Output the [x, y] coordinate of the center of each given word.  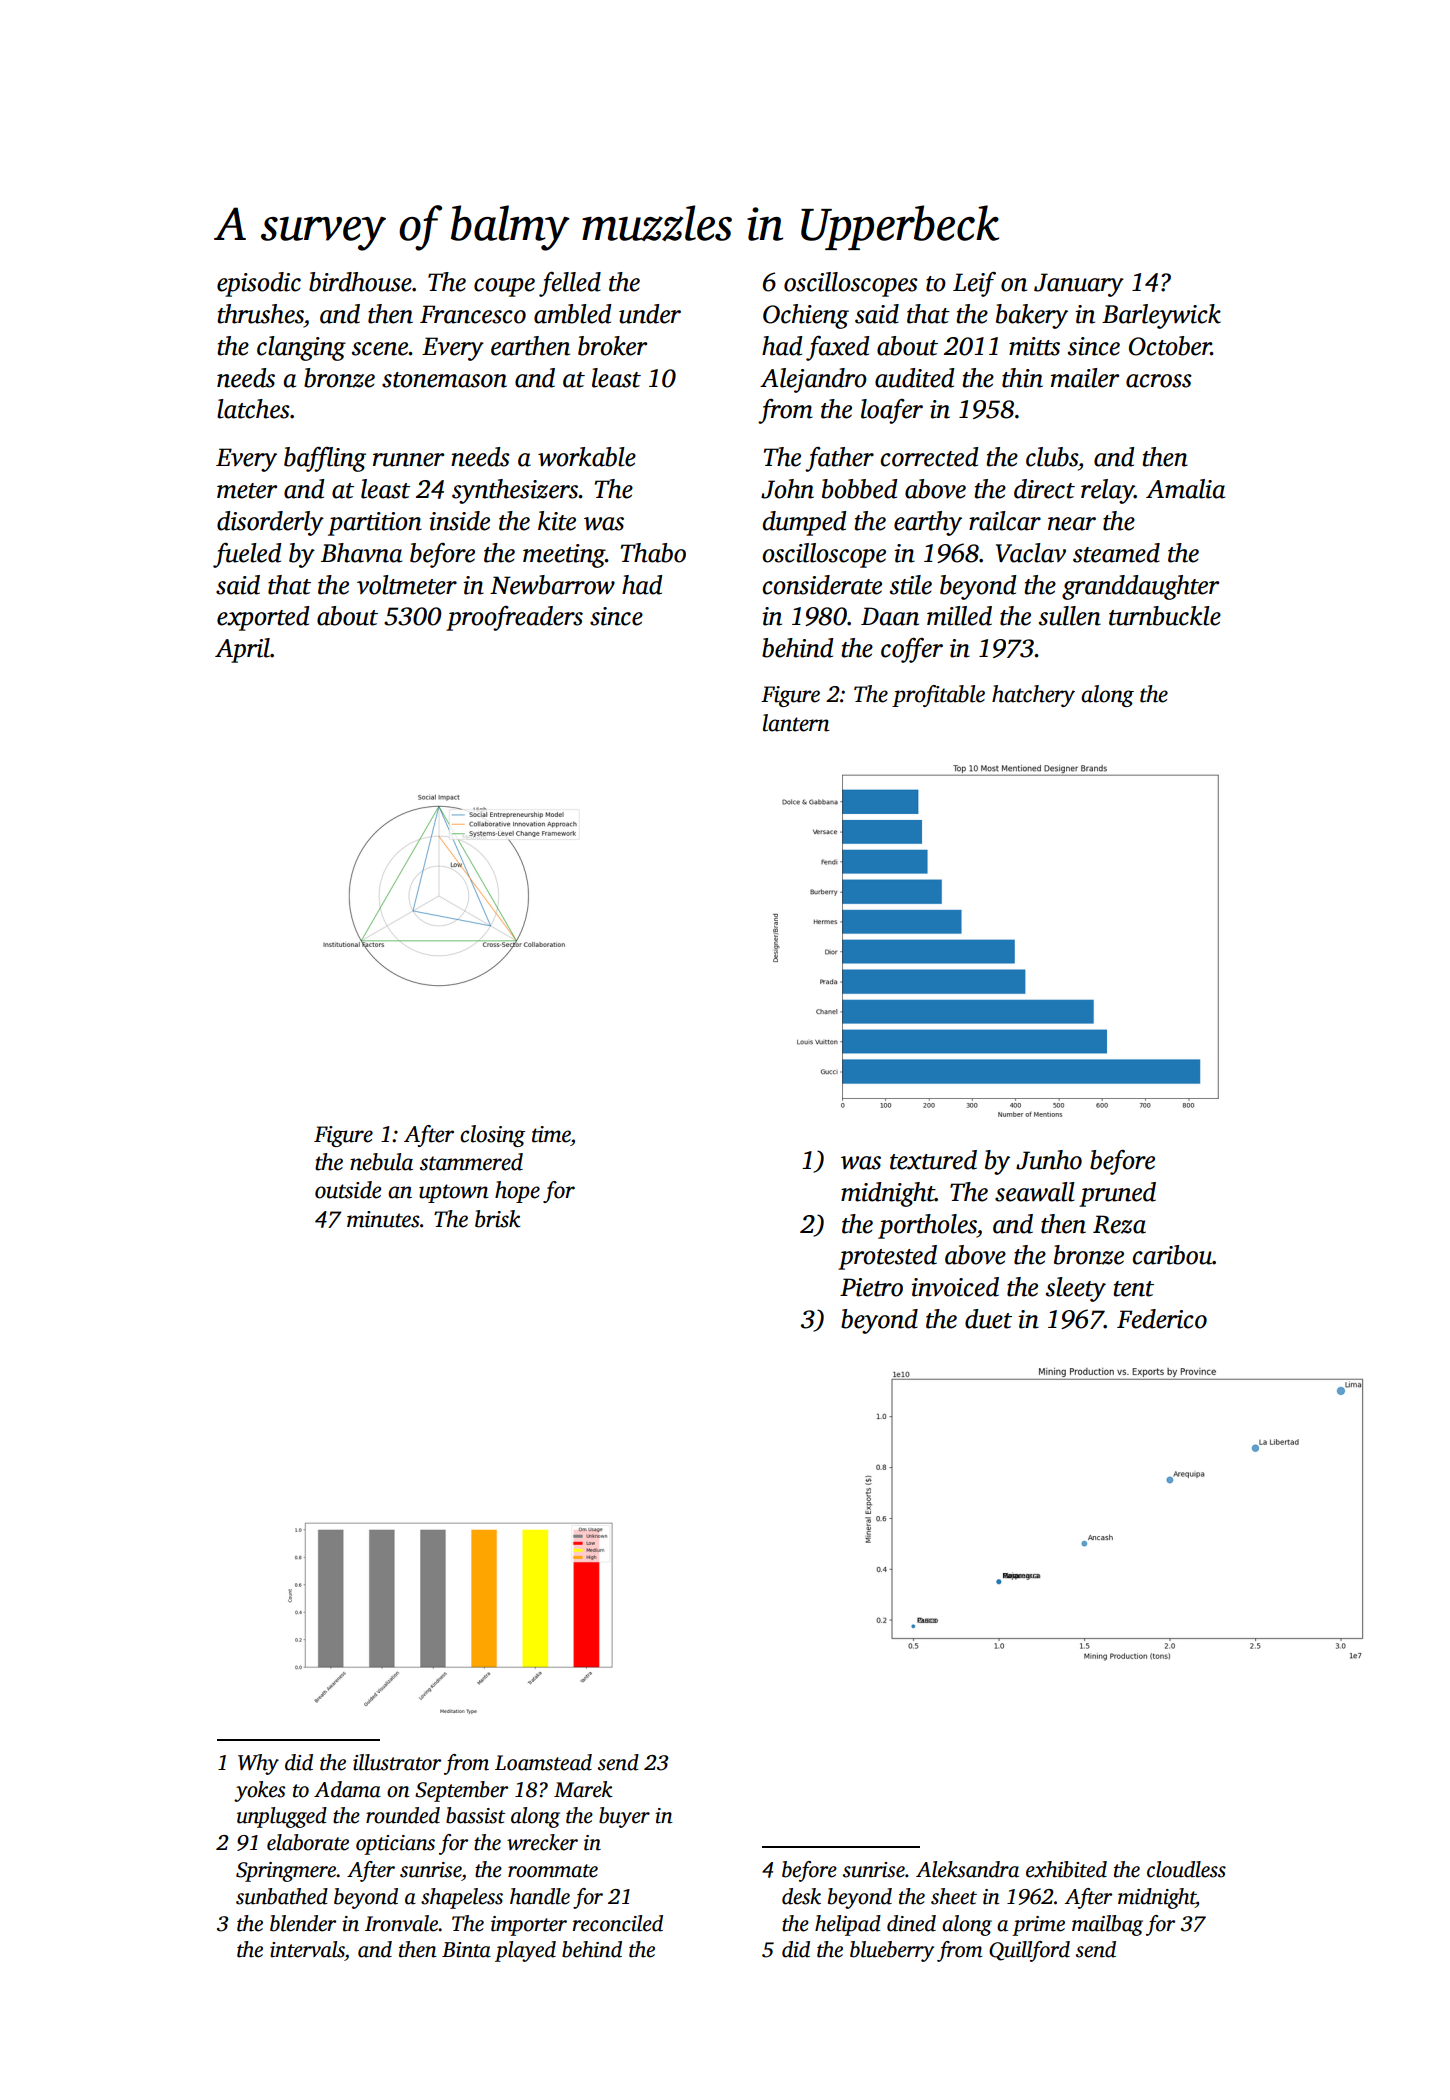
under [650, 314]
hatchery [1033, 696]
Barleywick [1161, 316]
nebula [381, 1162]
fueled [247, 555]
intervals [307, 1949]
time [551, 1134]
